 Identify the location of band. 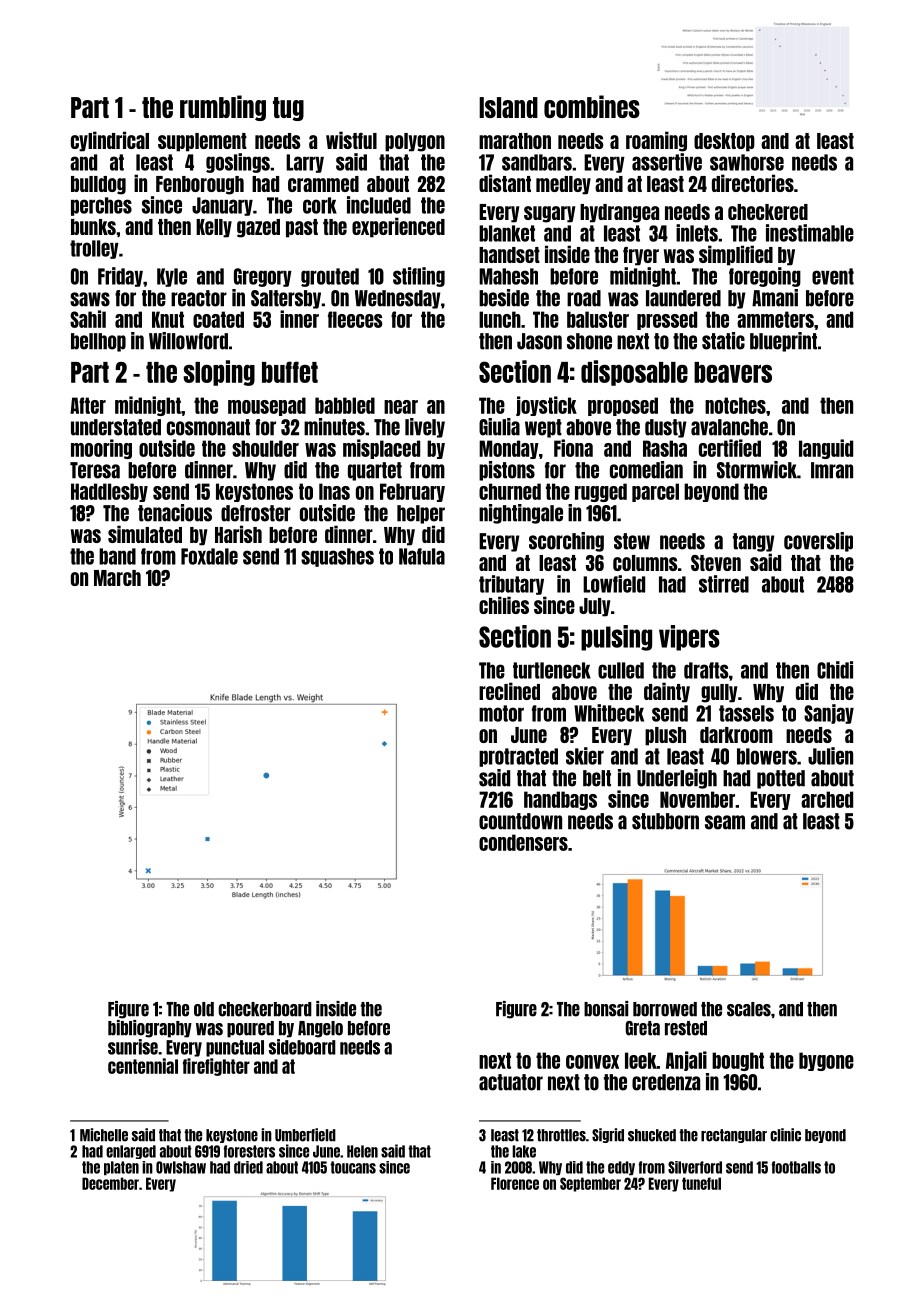
(117, 556).
